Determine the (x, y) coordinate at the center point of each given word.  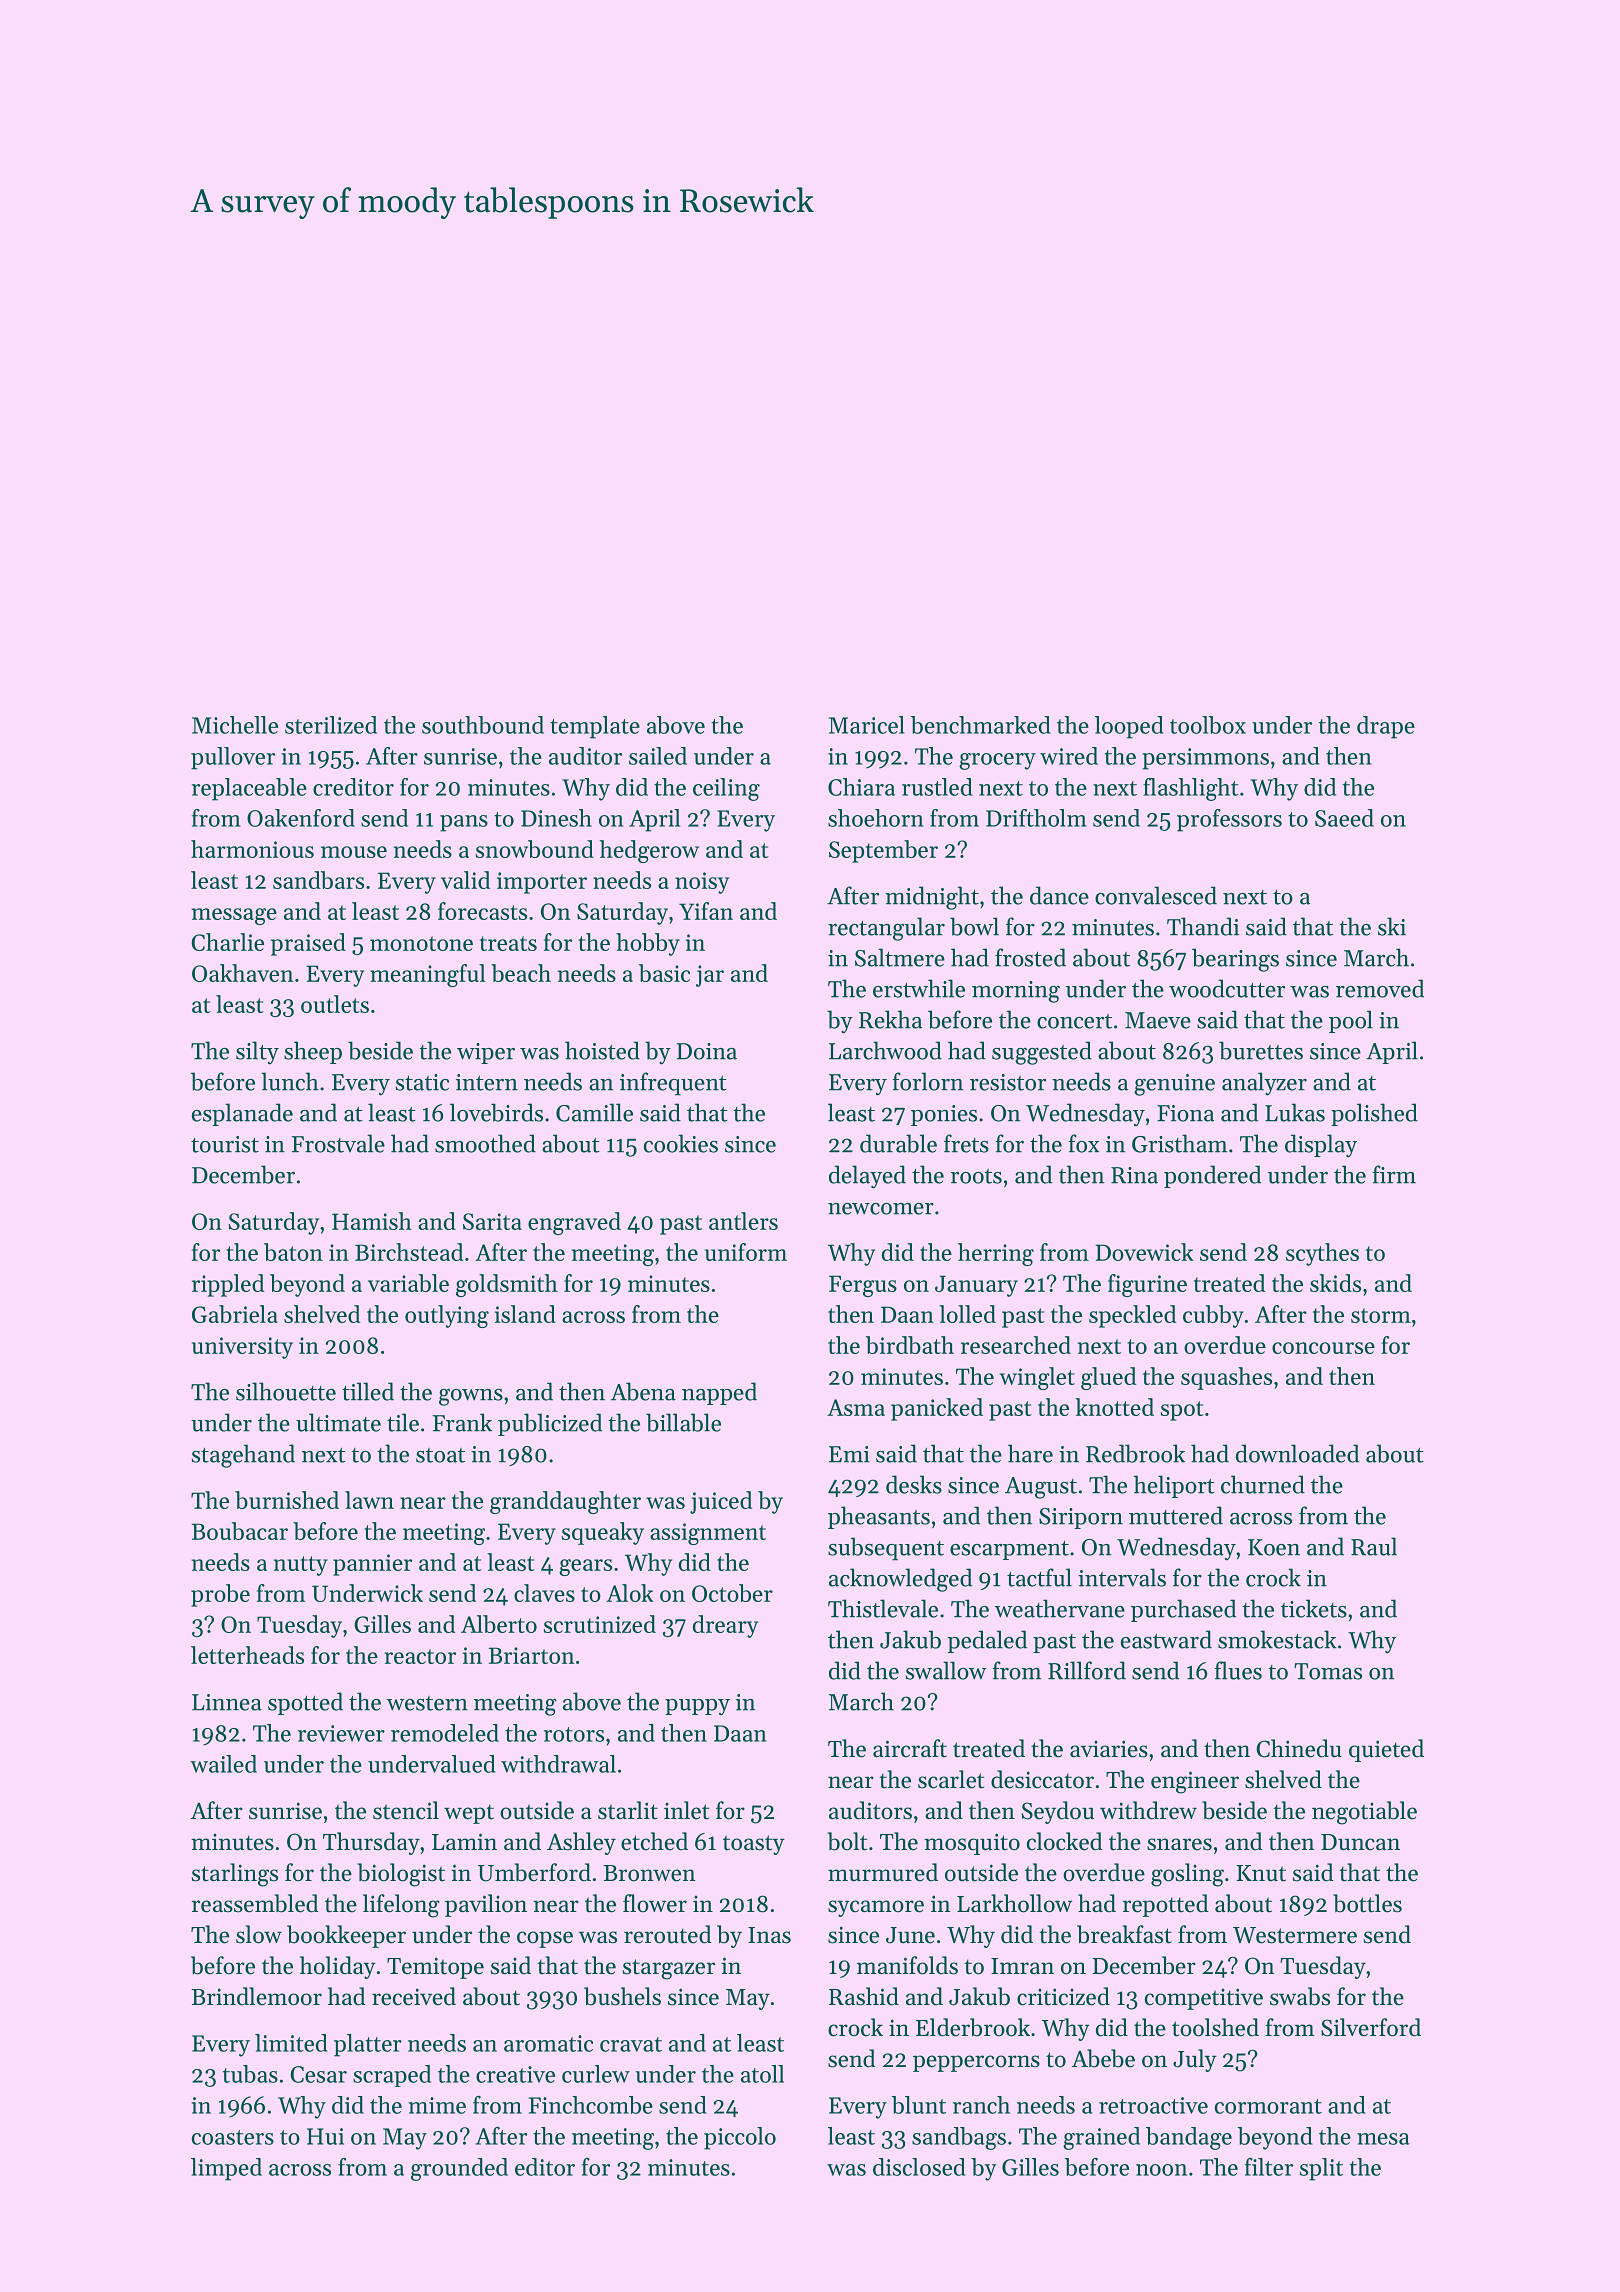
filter (1269, 2167)
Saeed (1344, 818)
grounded (459, 2169)
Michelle (235, 725)
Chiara (861, 787)
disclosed (919, 2167)
